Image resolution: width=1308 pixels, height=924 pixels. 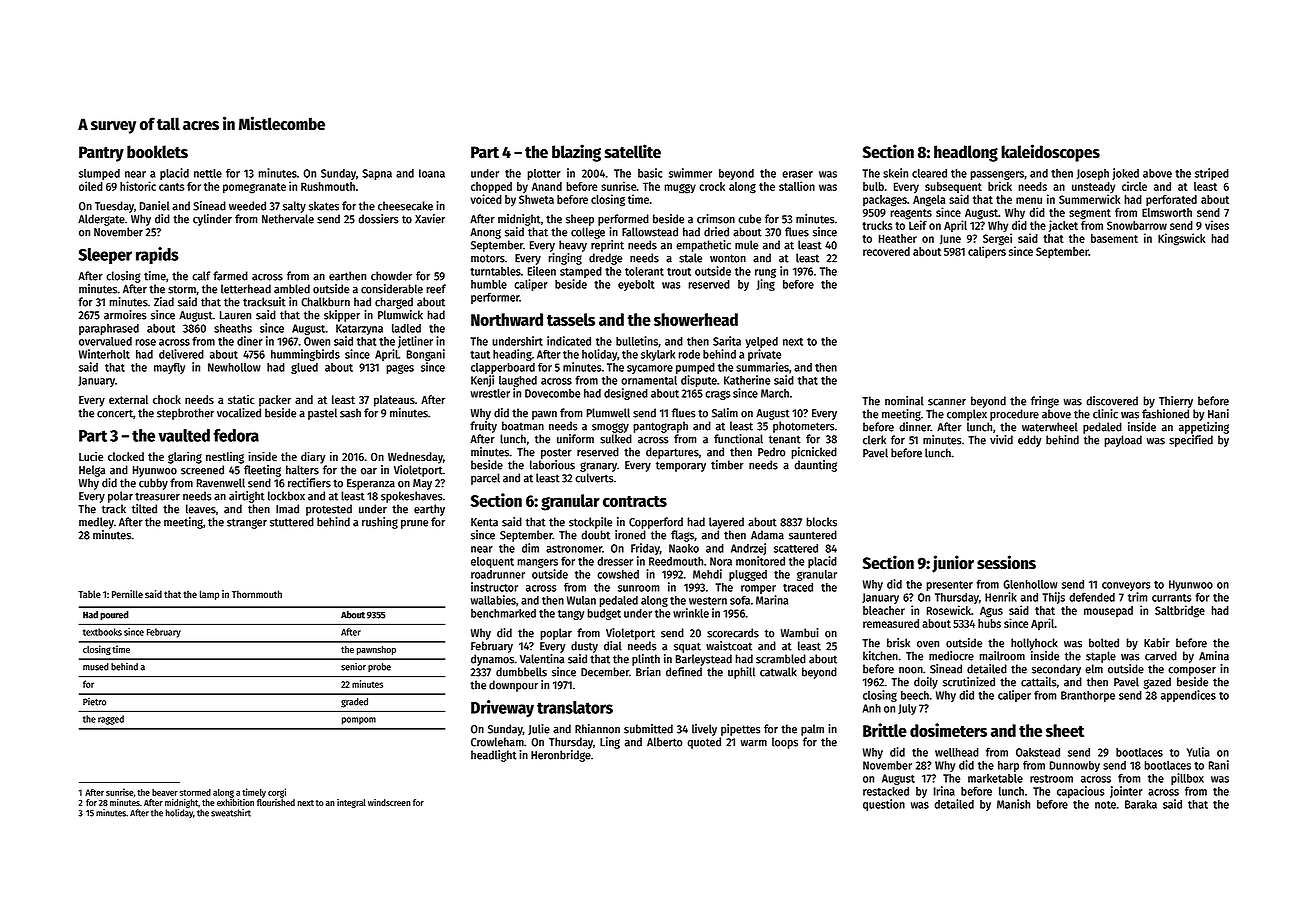 What do you see at coordinates (157, 152) in the screenshot?
I see `booklets` at bounding box center [157, 152].
